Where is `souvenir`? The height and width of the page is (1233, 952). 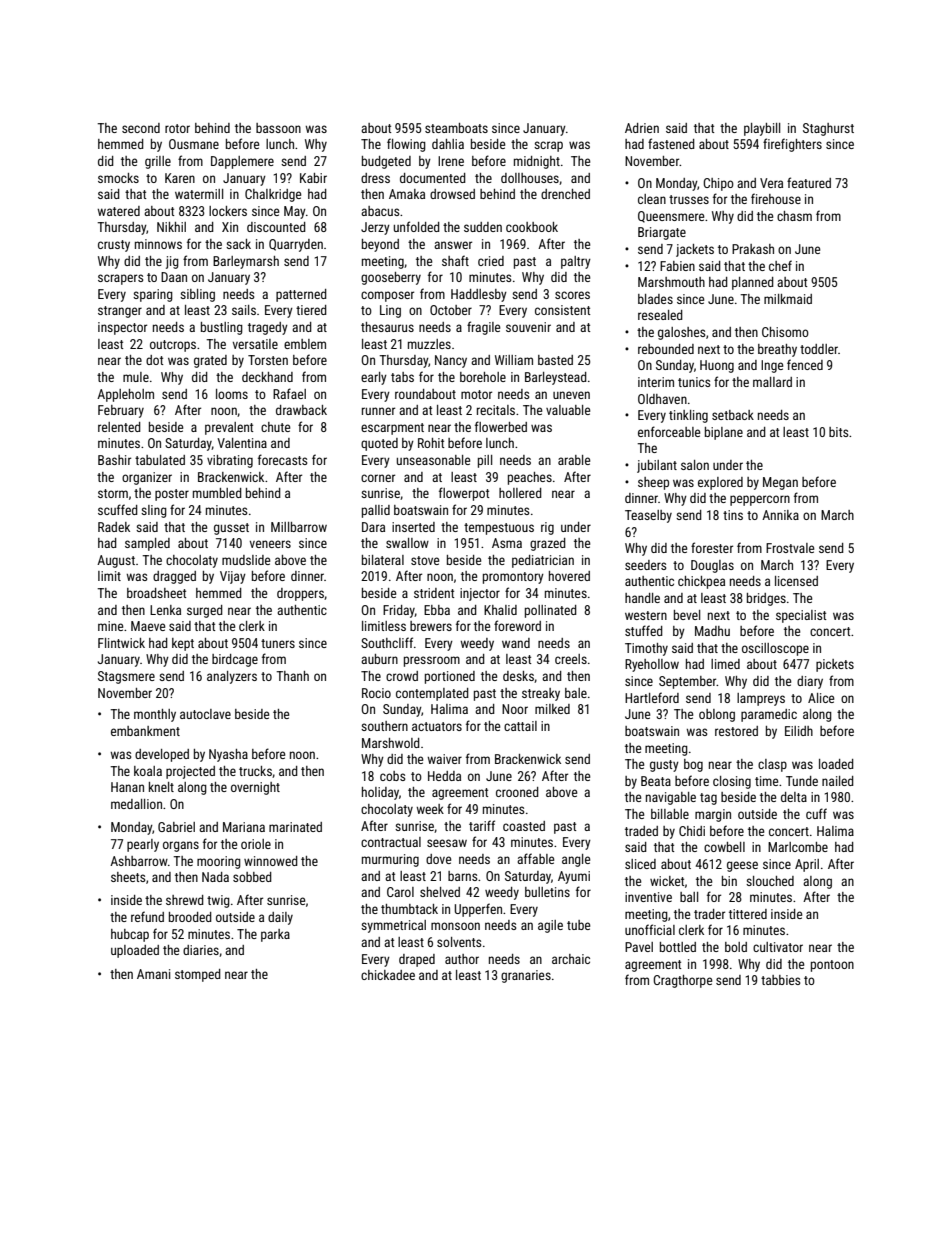
souvenir is located at coordinates (528, 327).
